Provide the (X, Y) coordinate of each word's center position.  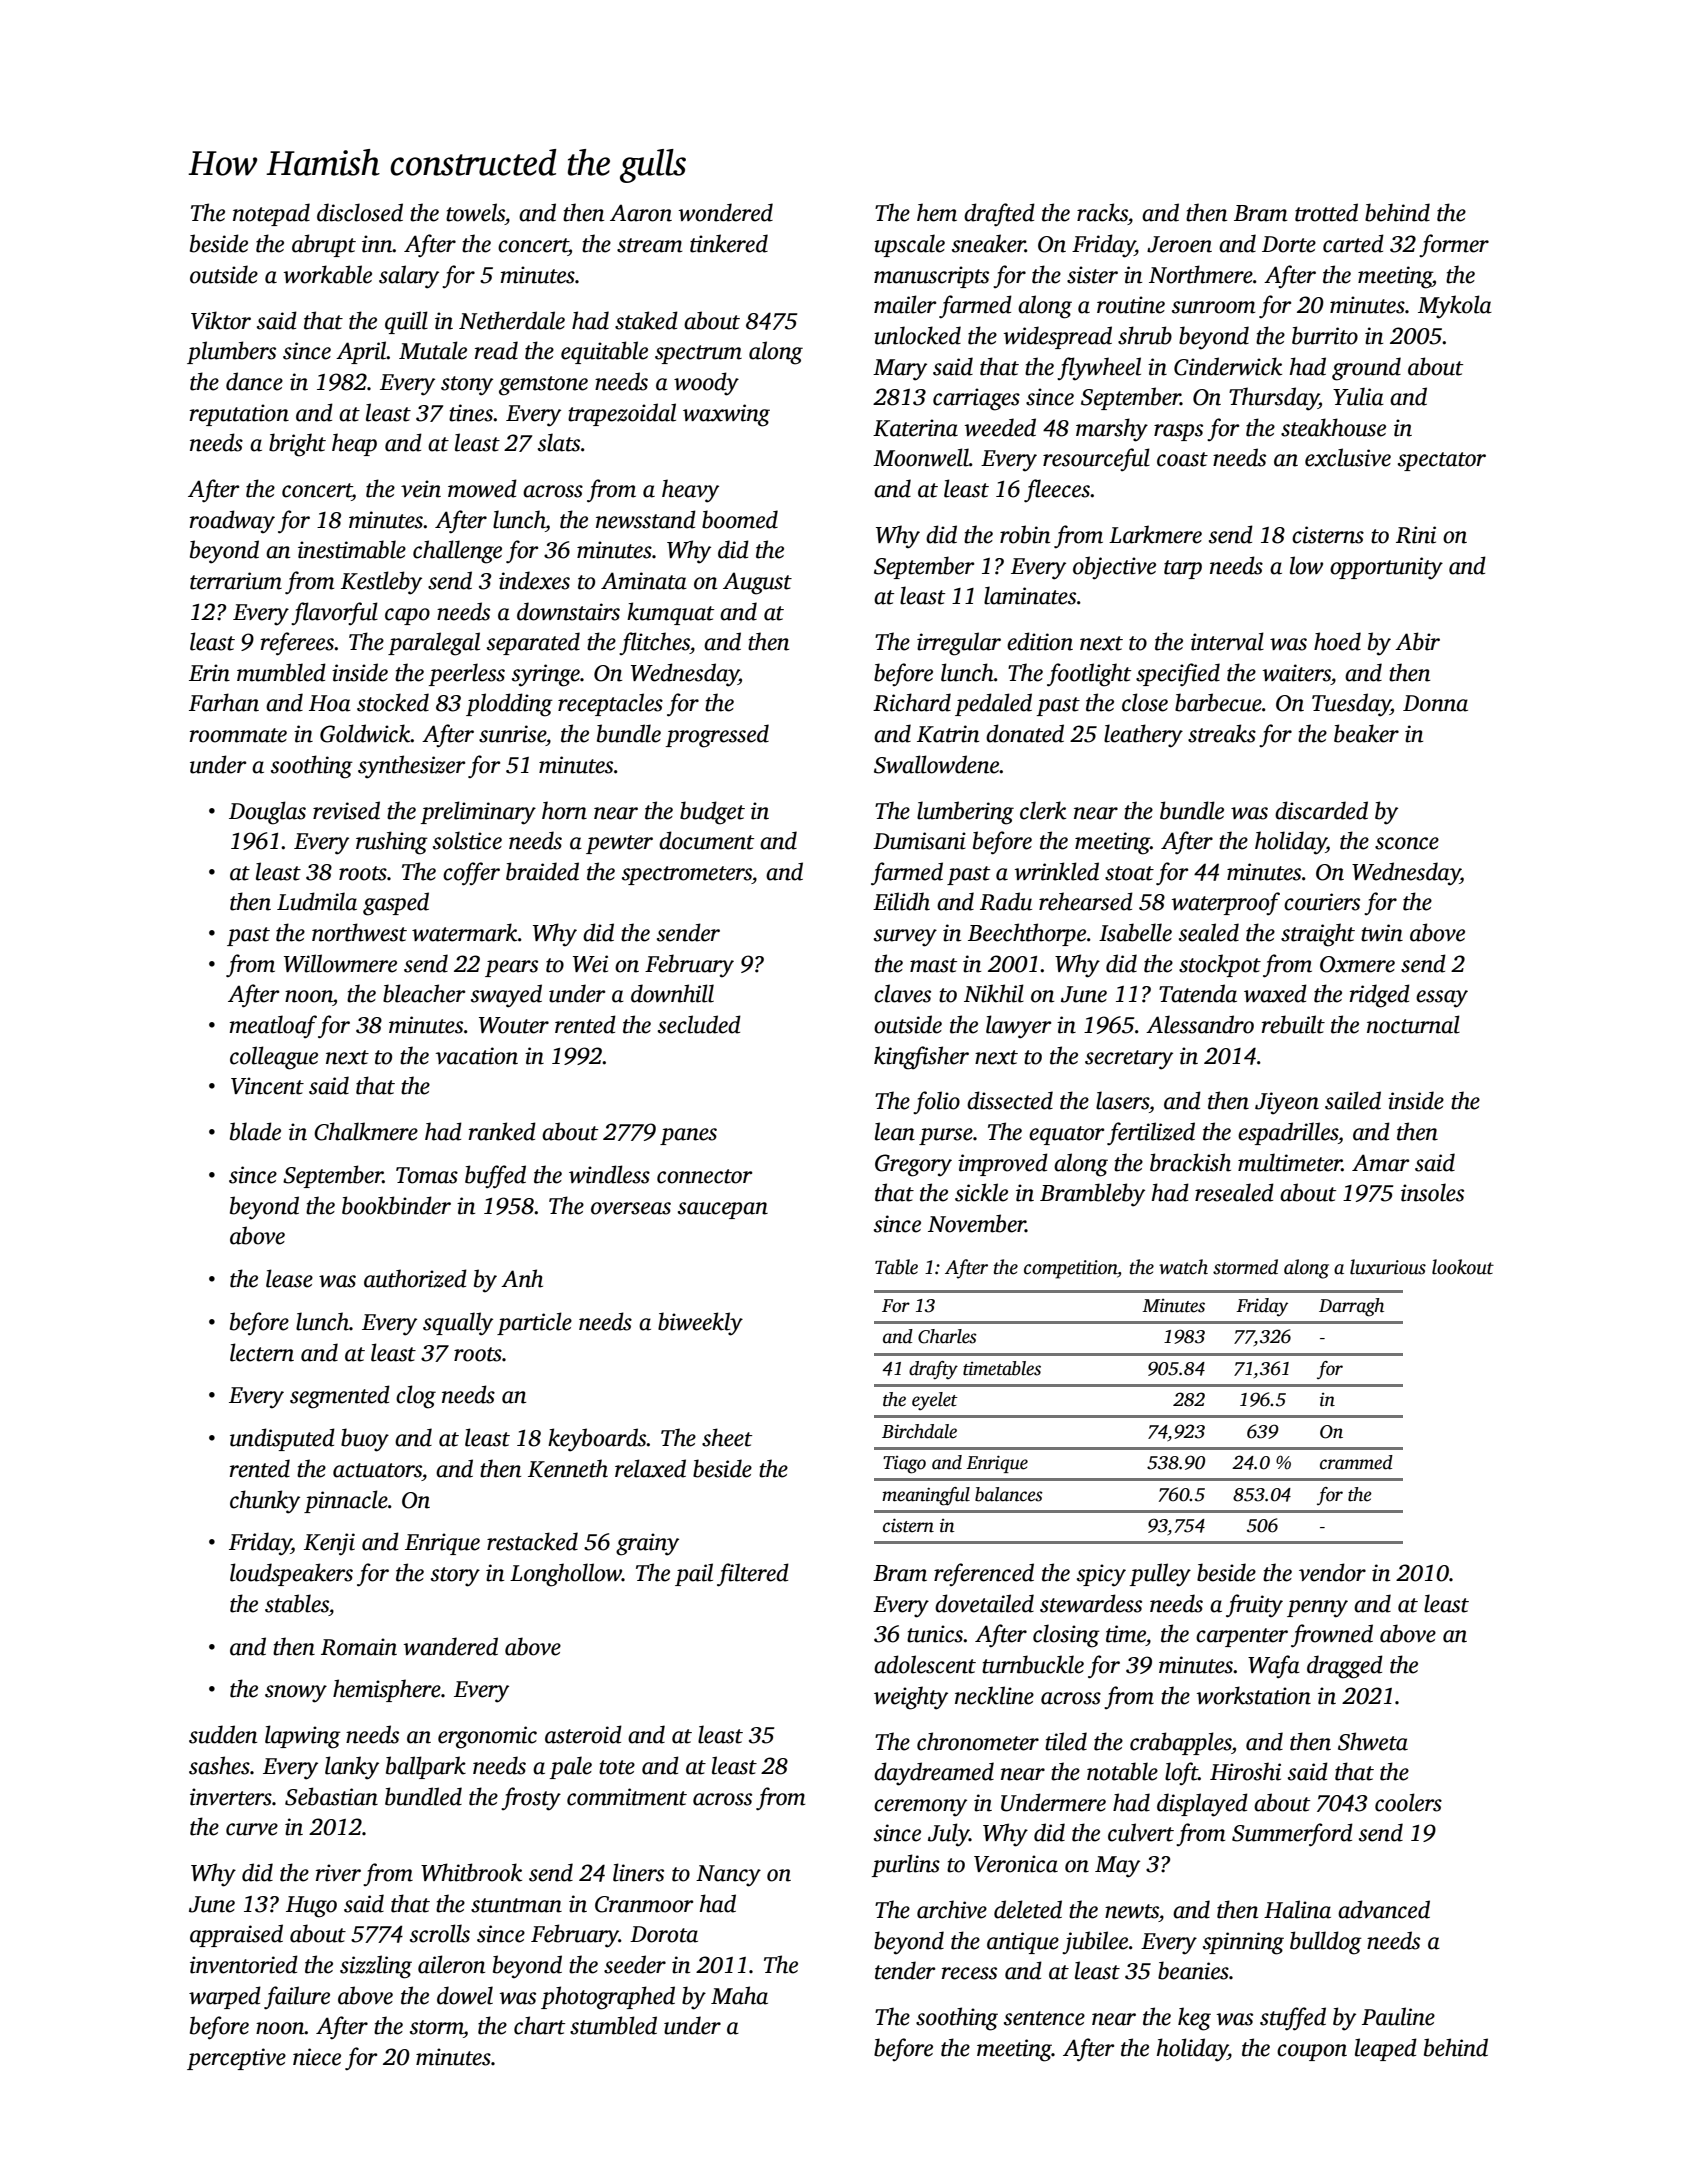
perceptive (236, 2059)
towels (475, 212)
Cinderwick (1228, 366)
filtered (753, 1575)
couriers (1322, 902)
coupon (1312, 2052)
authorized (415, 1278)
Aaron (641, 213)
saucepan (723, 1210)
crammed (1356, 1462)
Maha (739, 1995)
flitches (654, 643)
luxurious (1388, 1267)
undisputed (282, 1439)
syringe (546, 675)
